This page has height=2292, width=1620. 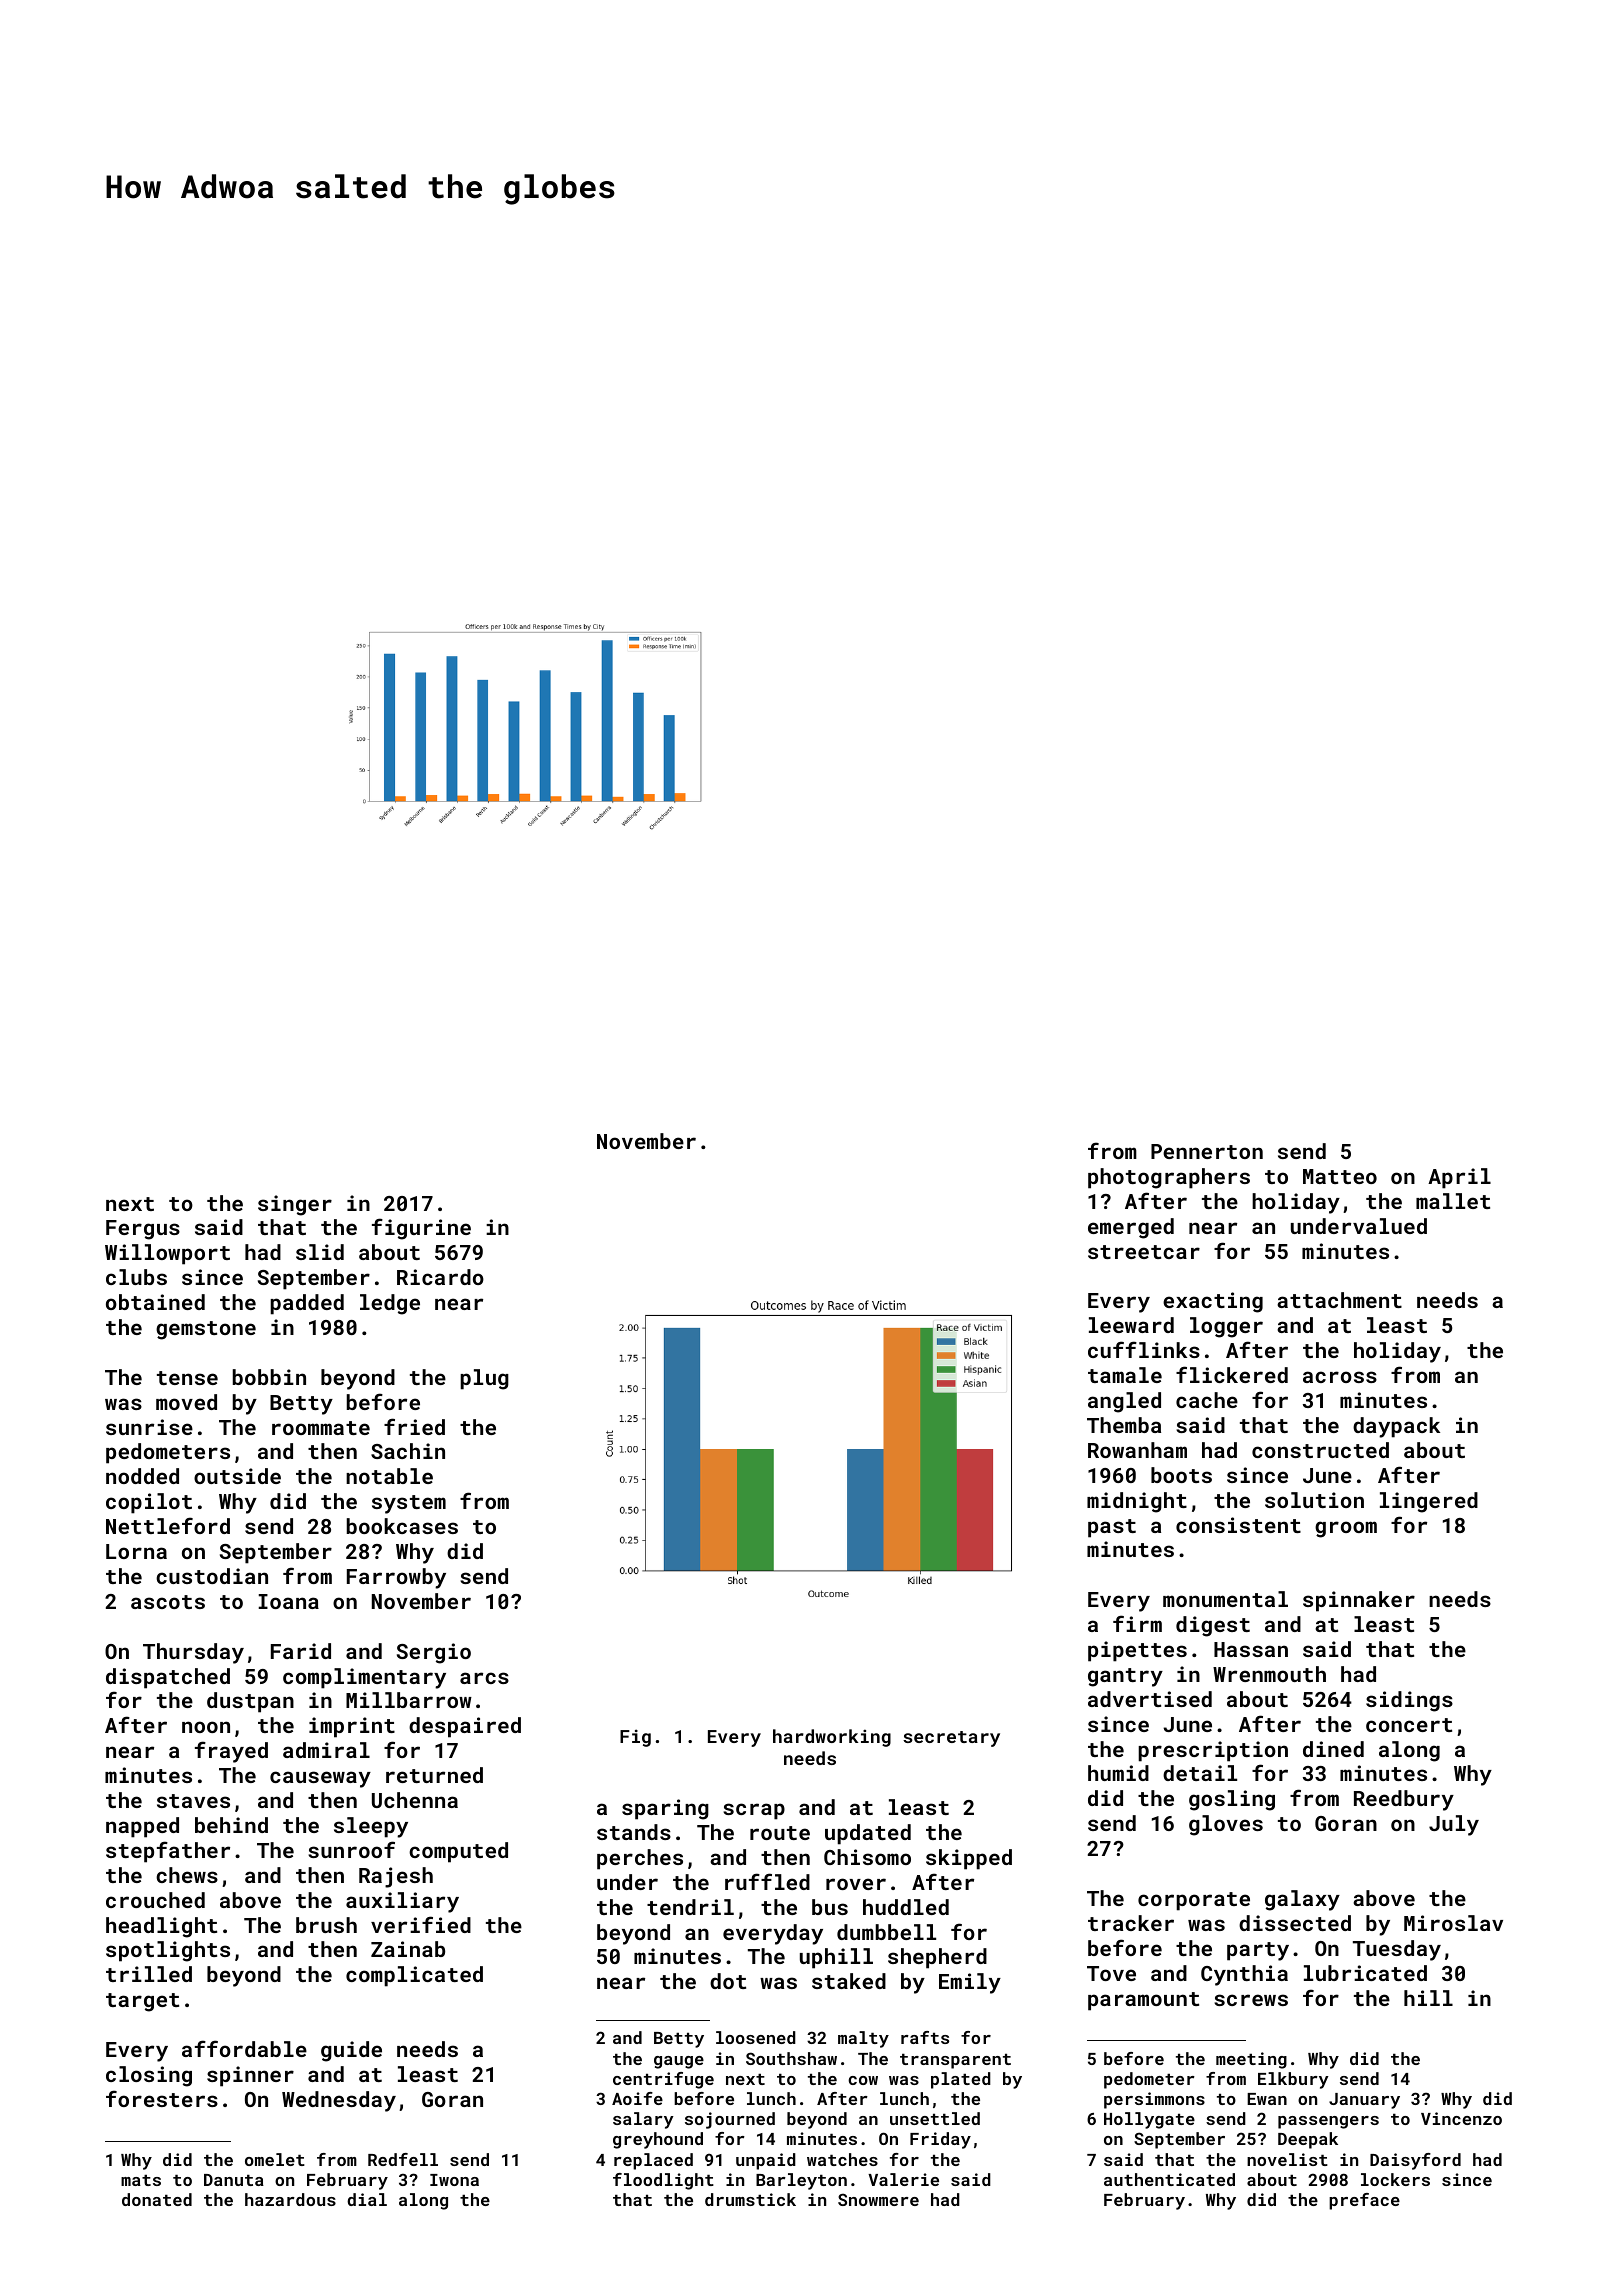 I want to click on persimmons, so click(x=1154, y=2100).
